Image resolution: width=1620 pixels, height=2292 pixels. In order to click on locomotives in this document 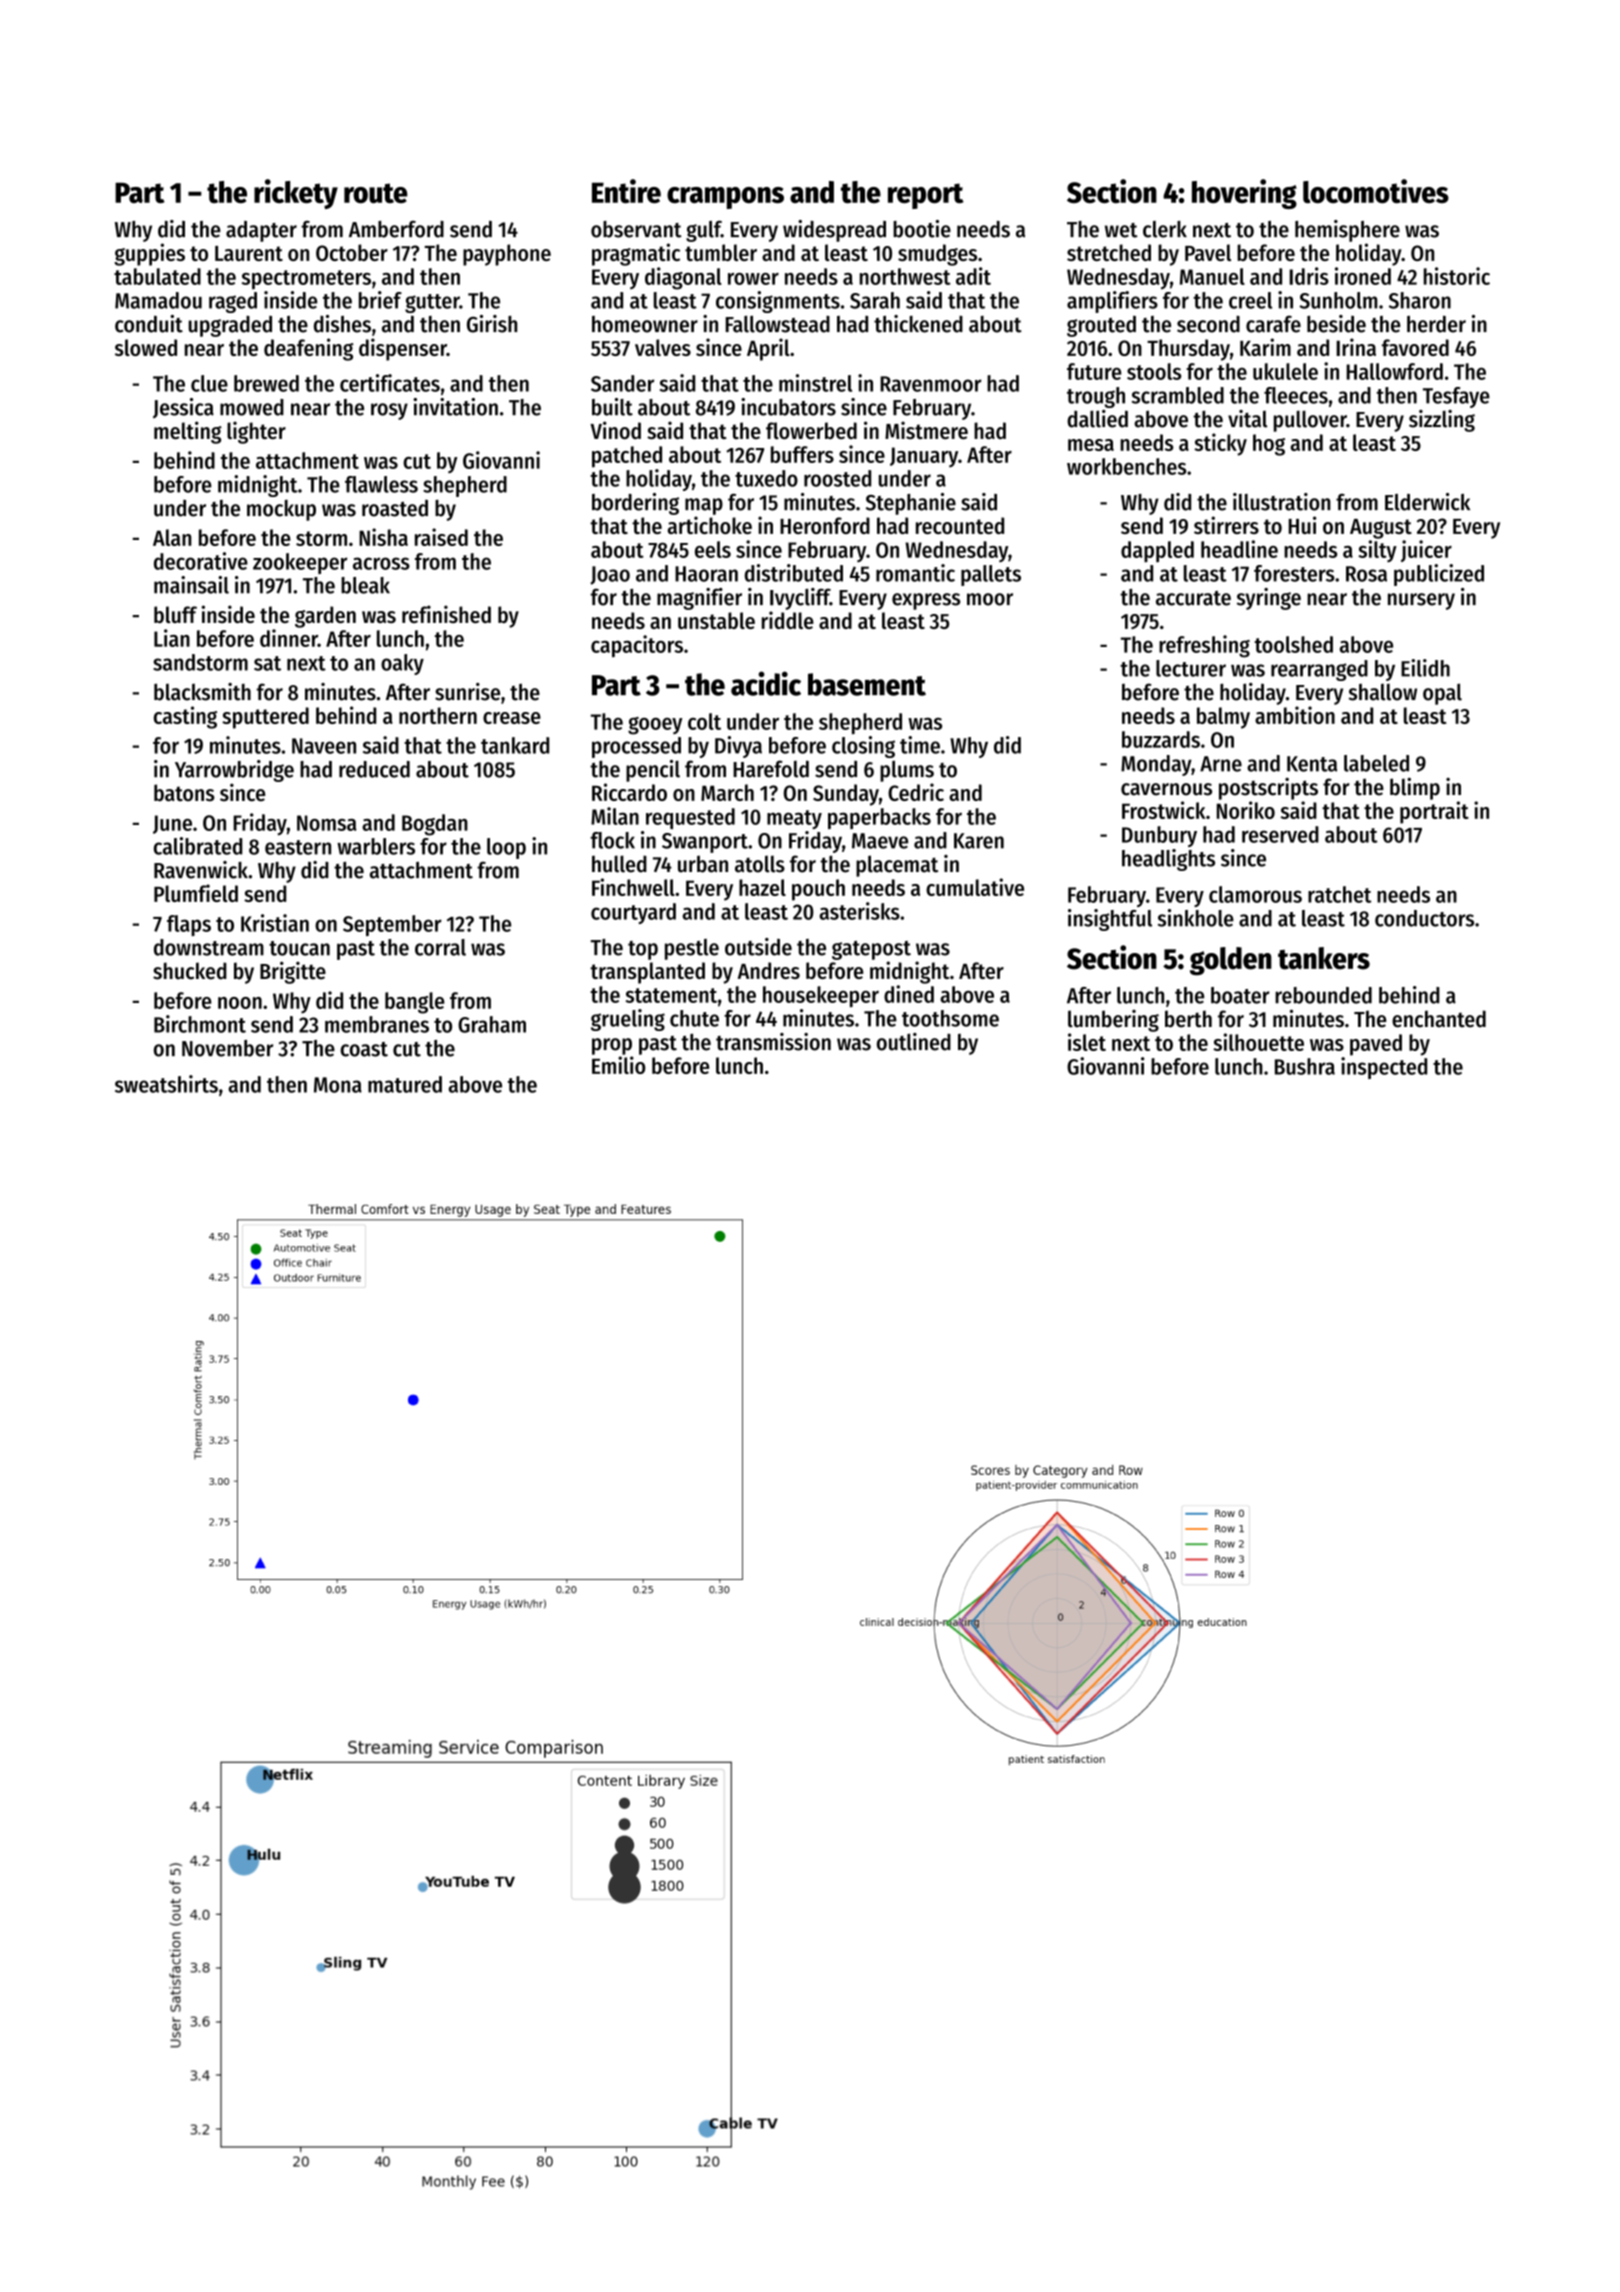, I will do `click(1376, 191)`.
